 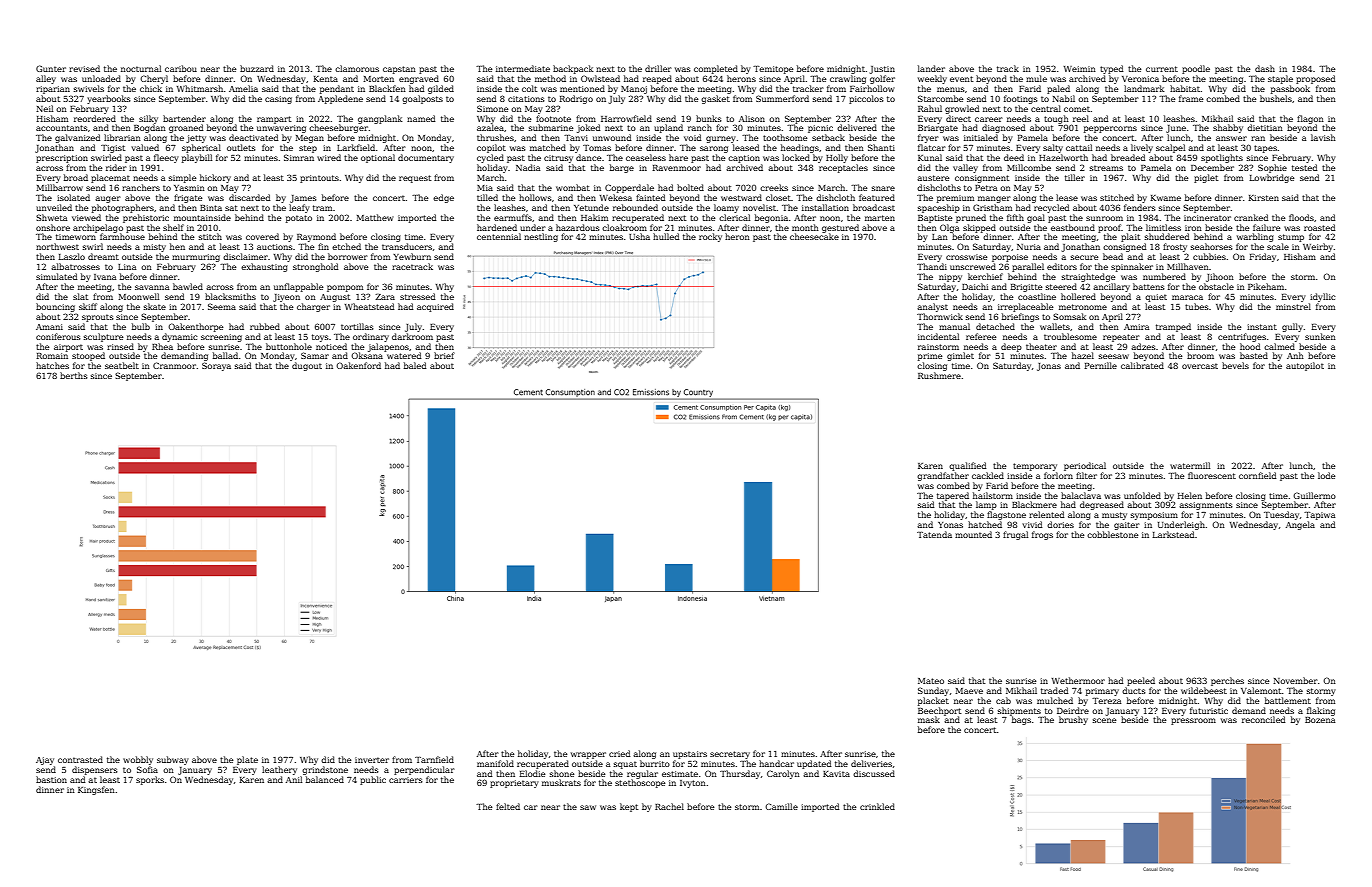 What do you see at coordinates (196, 139) in the document?
I see `jetty` at bounding box center [196, 139].
